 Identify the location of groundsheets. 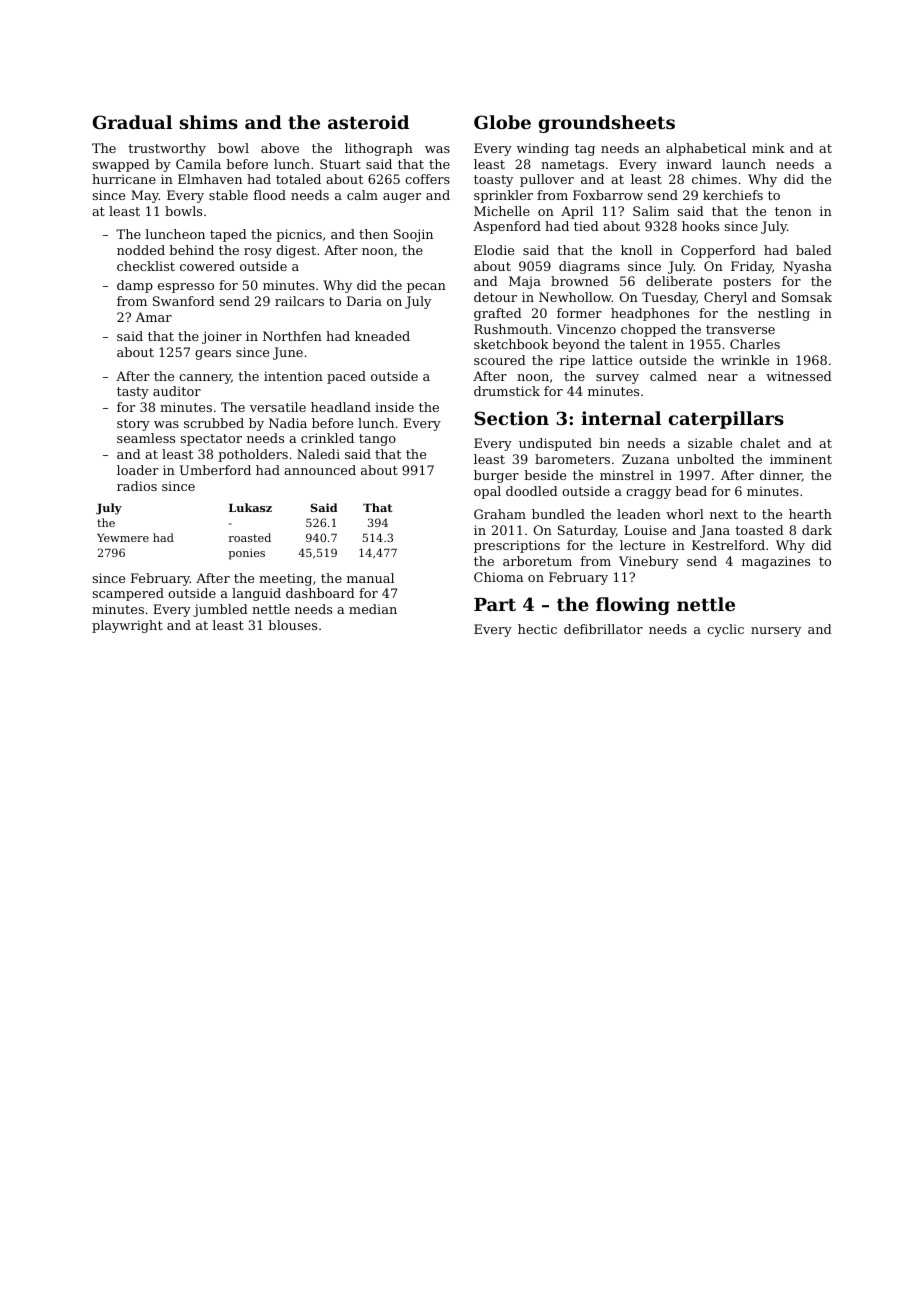
(607, 124).
